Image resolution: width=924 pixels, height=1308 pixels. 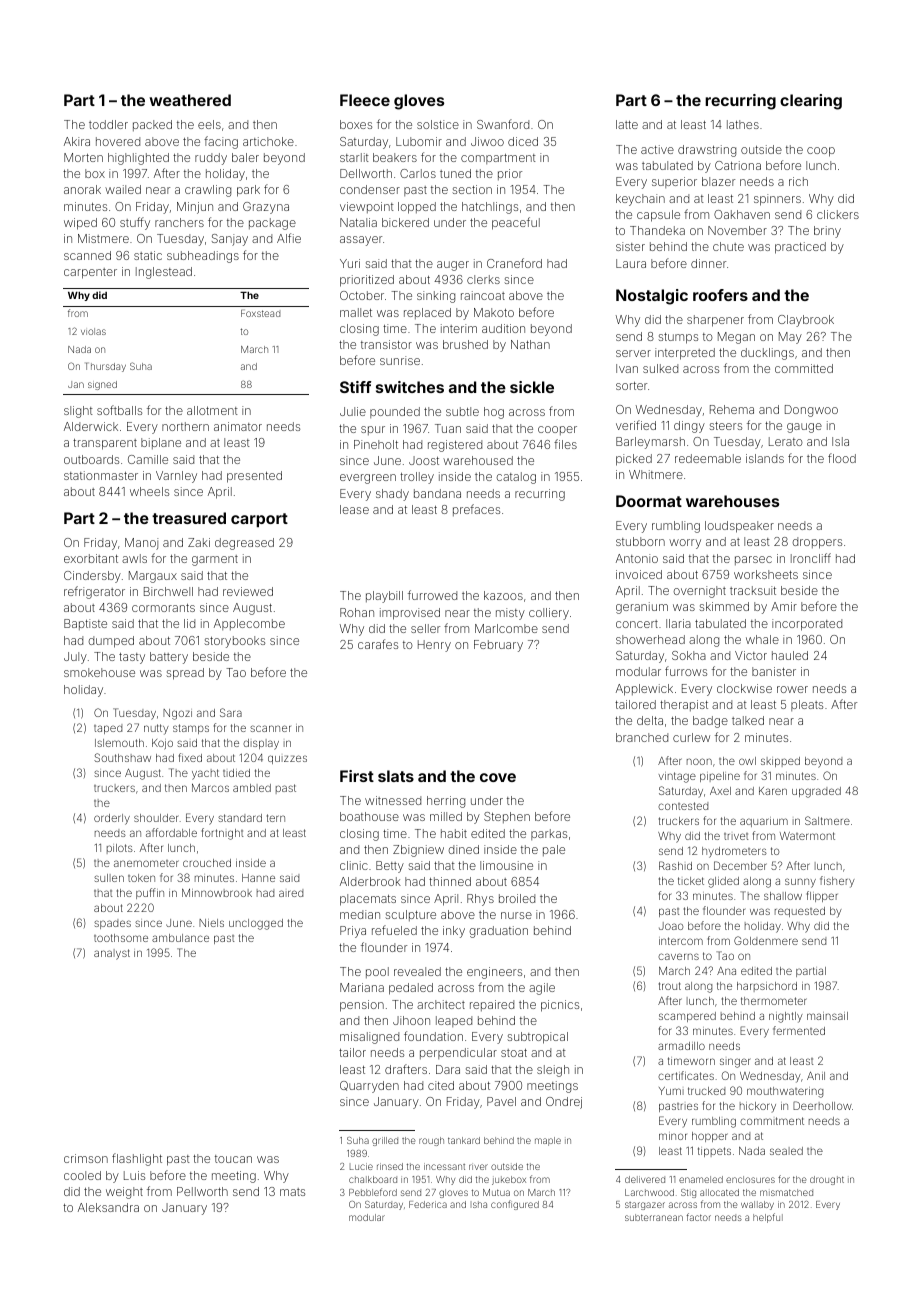 What do you see at coordinates (390, 867) in the screenshot?
I see `Betty` at bounding box center [390, 867].
